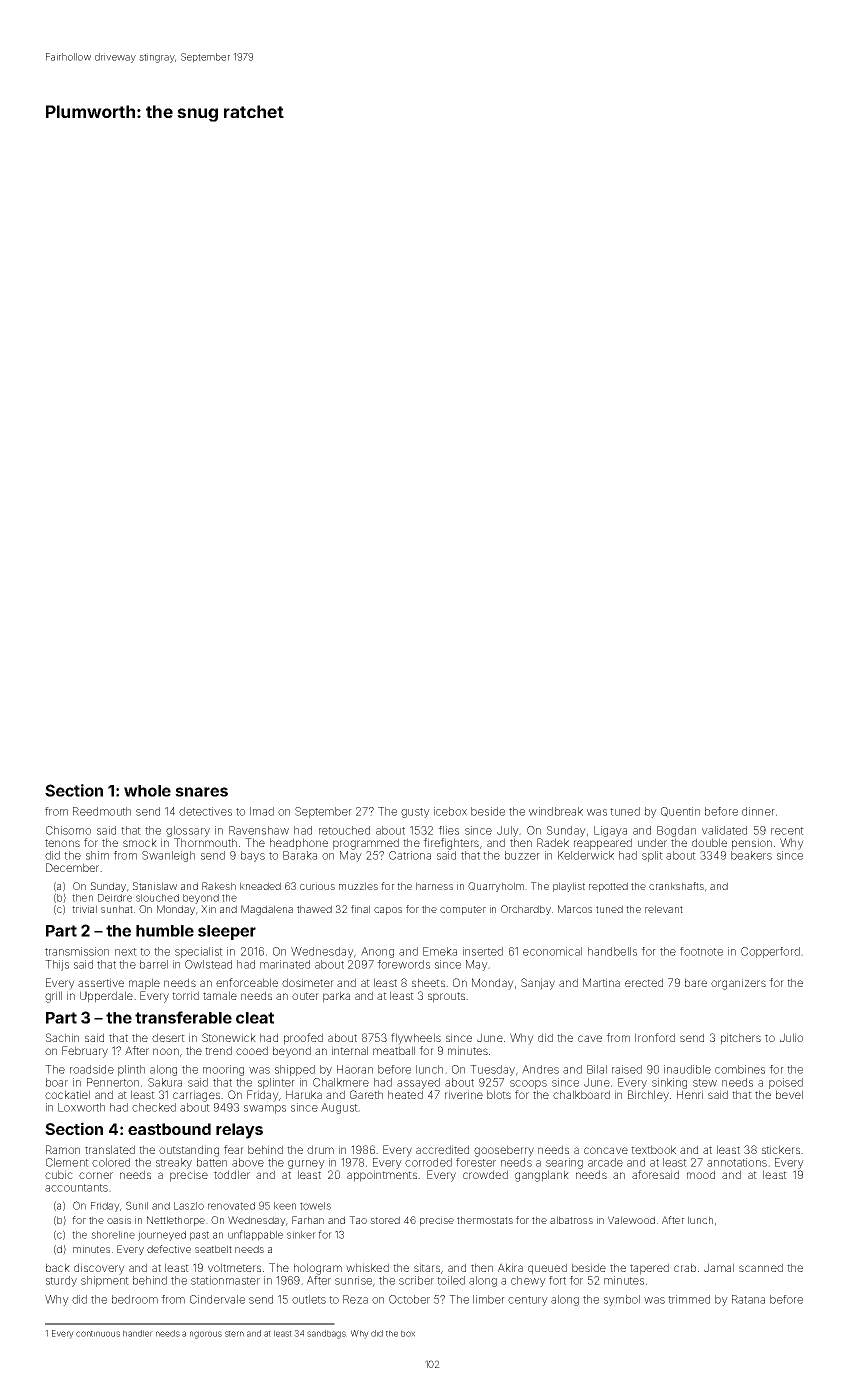 This screenshot has width=849, height=1400. What do you see at coordinates (326, 1334) in the screenshot?
I see `sandbags` at bounding box center [326, 1334].
